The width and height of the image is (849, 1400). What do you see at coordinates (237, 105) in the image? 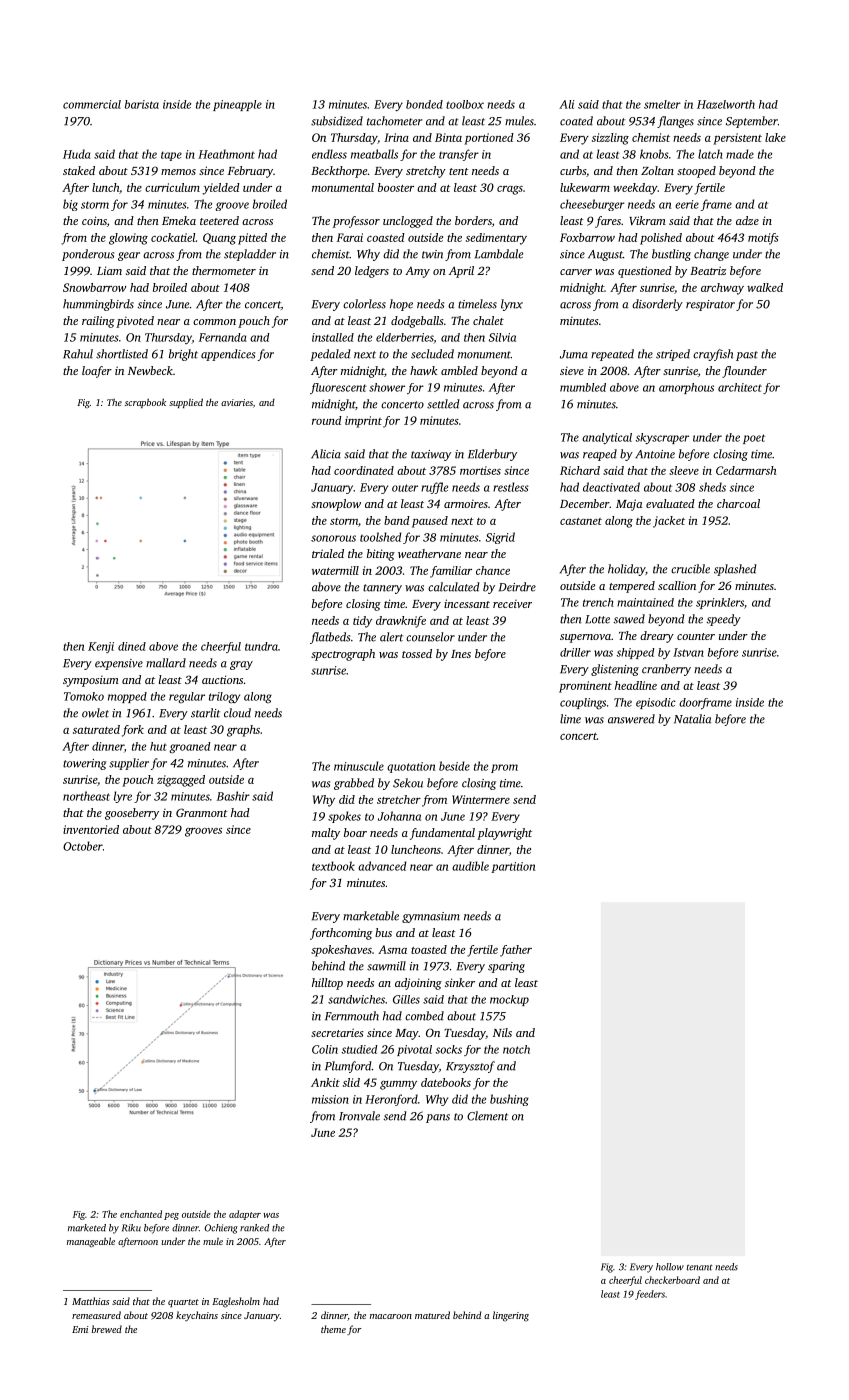
I see `pineapple` at bounding box center [237, 105].
